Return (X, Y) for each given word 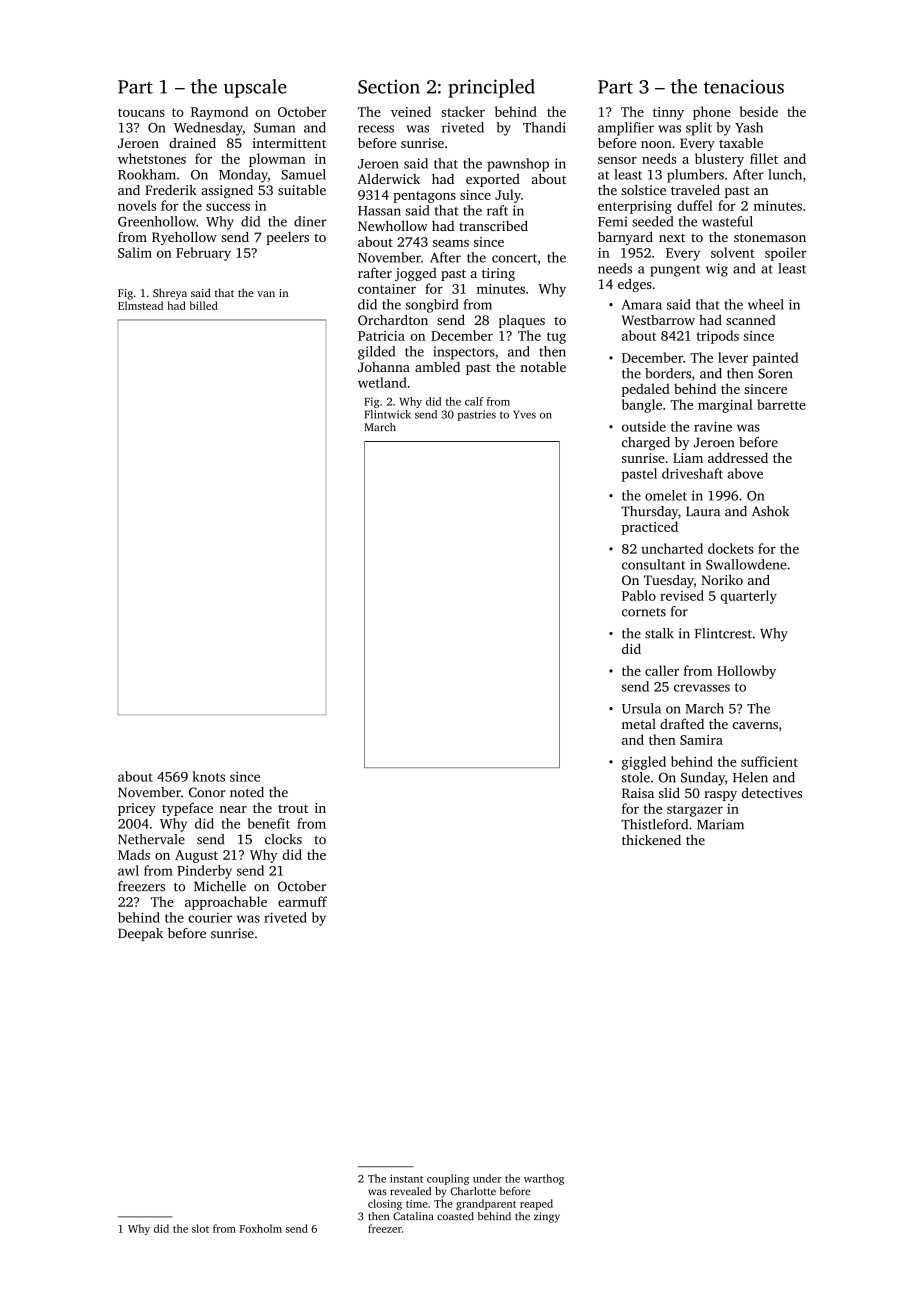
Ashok (770, 511)
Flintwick (388, 414)
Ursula (641, 708)
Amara (642, 305)
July (508, 196)
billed (204, 305)
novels (137, 205)
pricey (137, 809)
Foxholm (261, 1228)
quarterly (748, 597)
